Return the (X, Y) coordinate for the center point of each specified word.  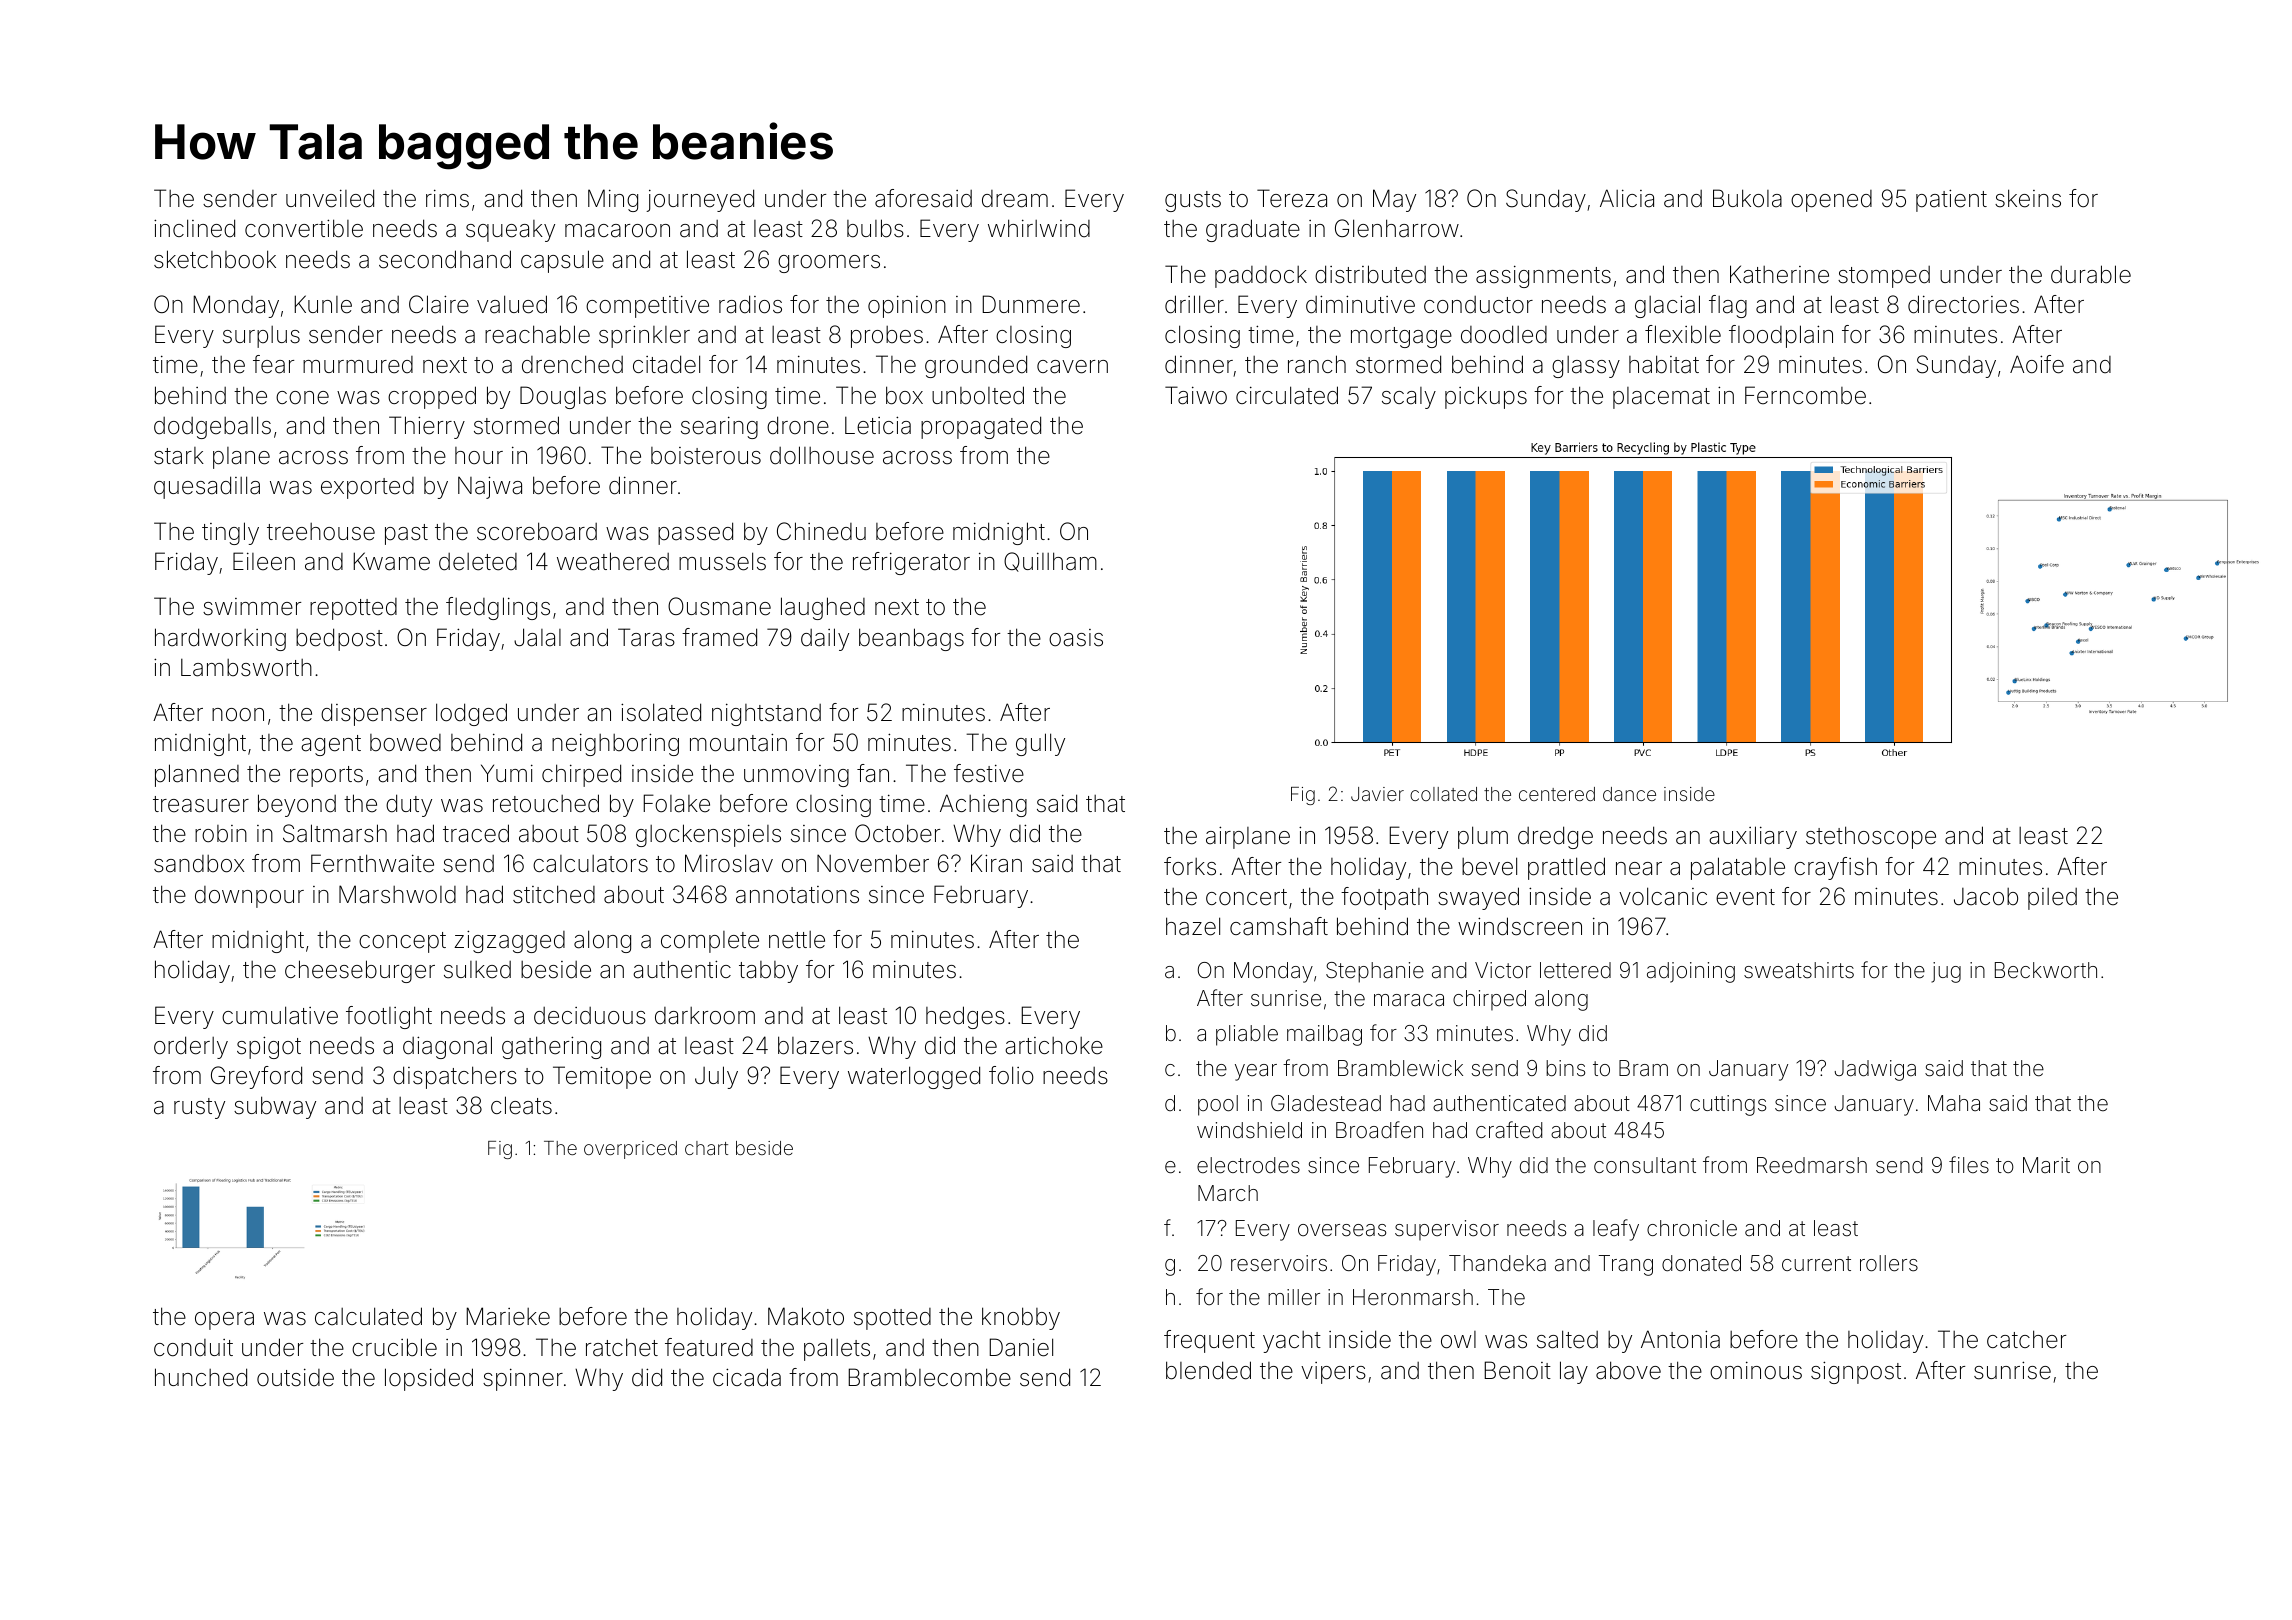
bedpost (339, 639)
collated (1443, 794)
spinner (523, 1379)
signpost (1856, 1372)
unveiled (330, 198)
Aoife (2037, 364)
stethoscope (1871, 837)
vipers (1333, 1373)
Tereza (1292, 198)
